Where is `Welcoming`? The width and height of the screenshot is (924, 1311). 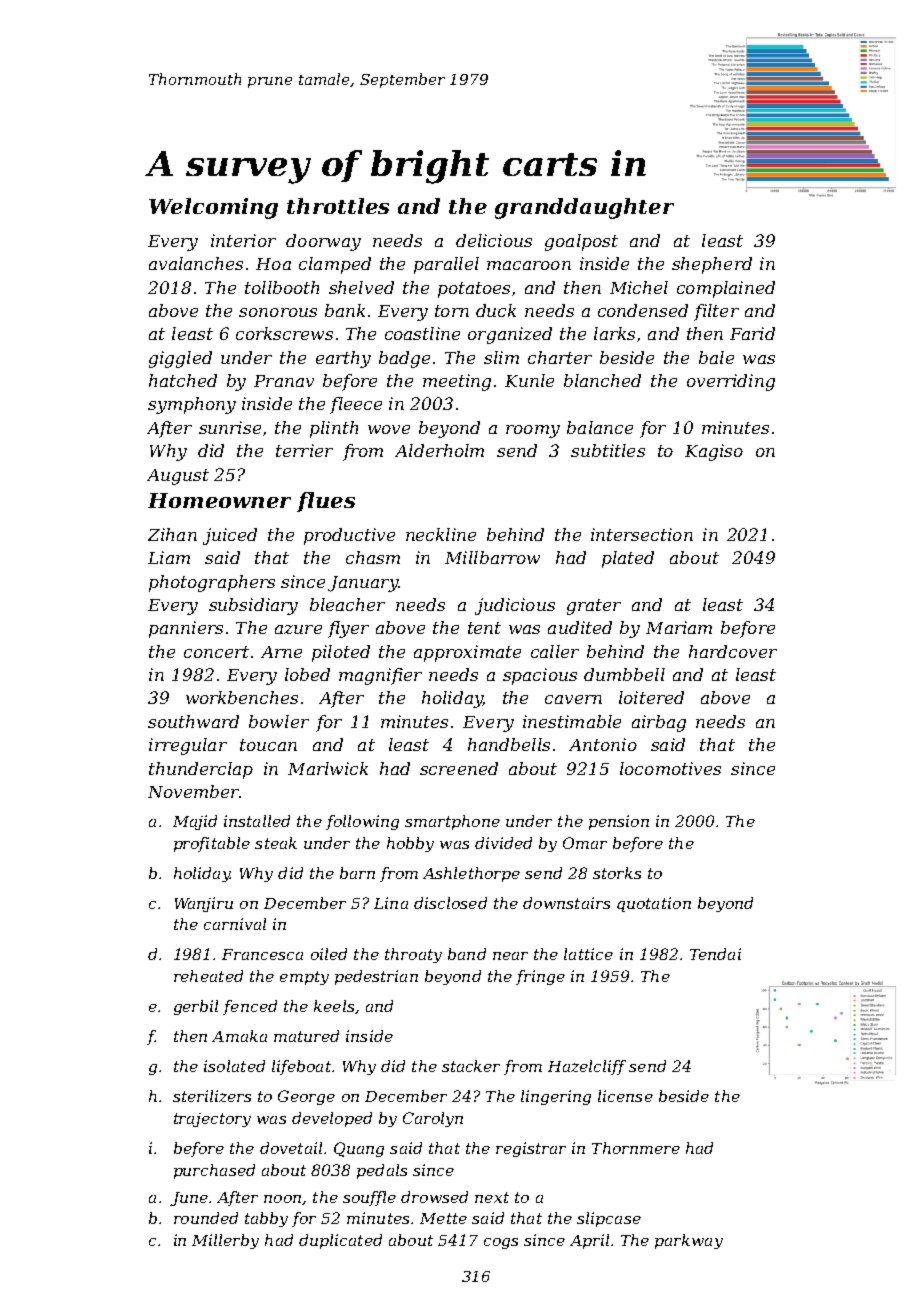
Welcoming is located at coordinates (213, 208).
